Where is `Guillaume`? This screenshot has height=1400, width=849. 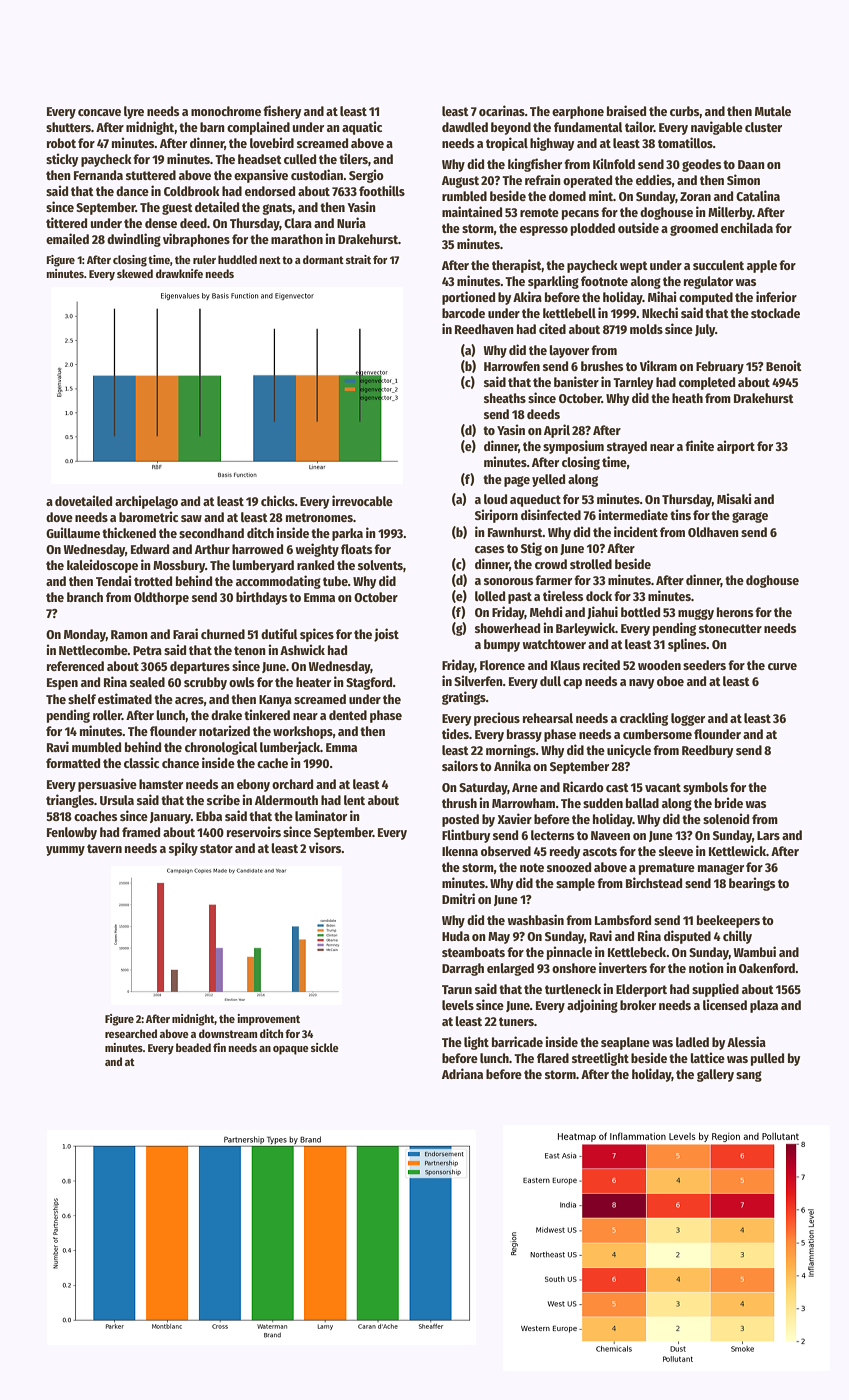 Guillaume is located at coordinates (73, 532).
